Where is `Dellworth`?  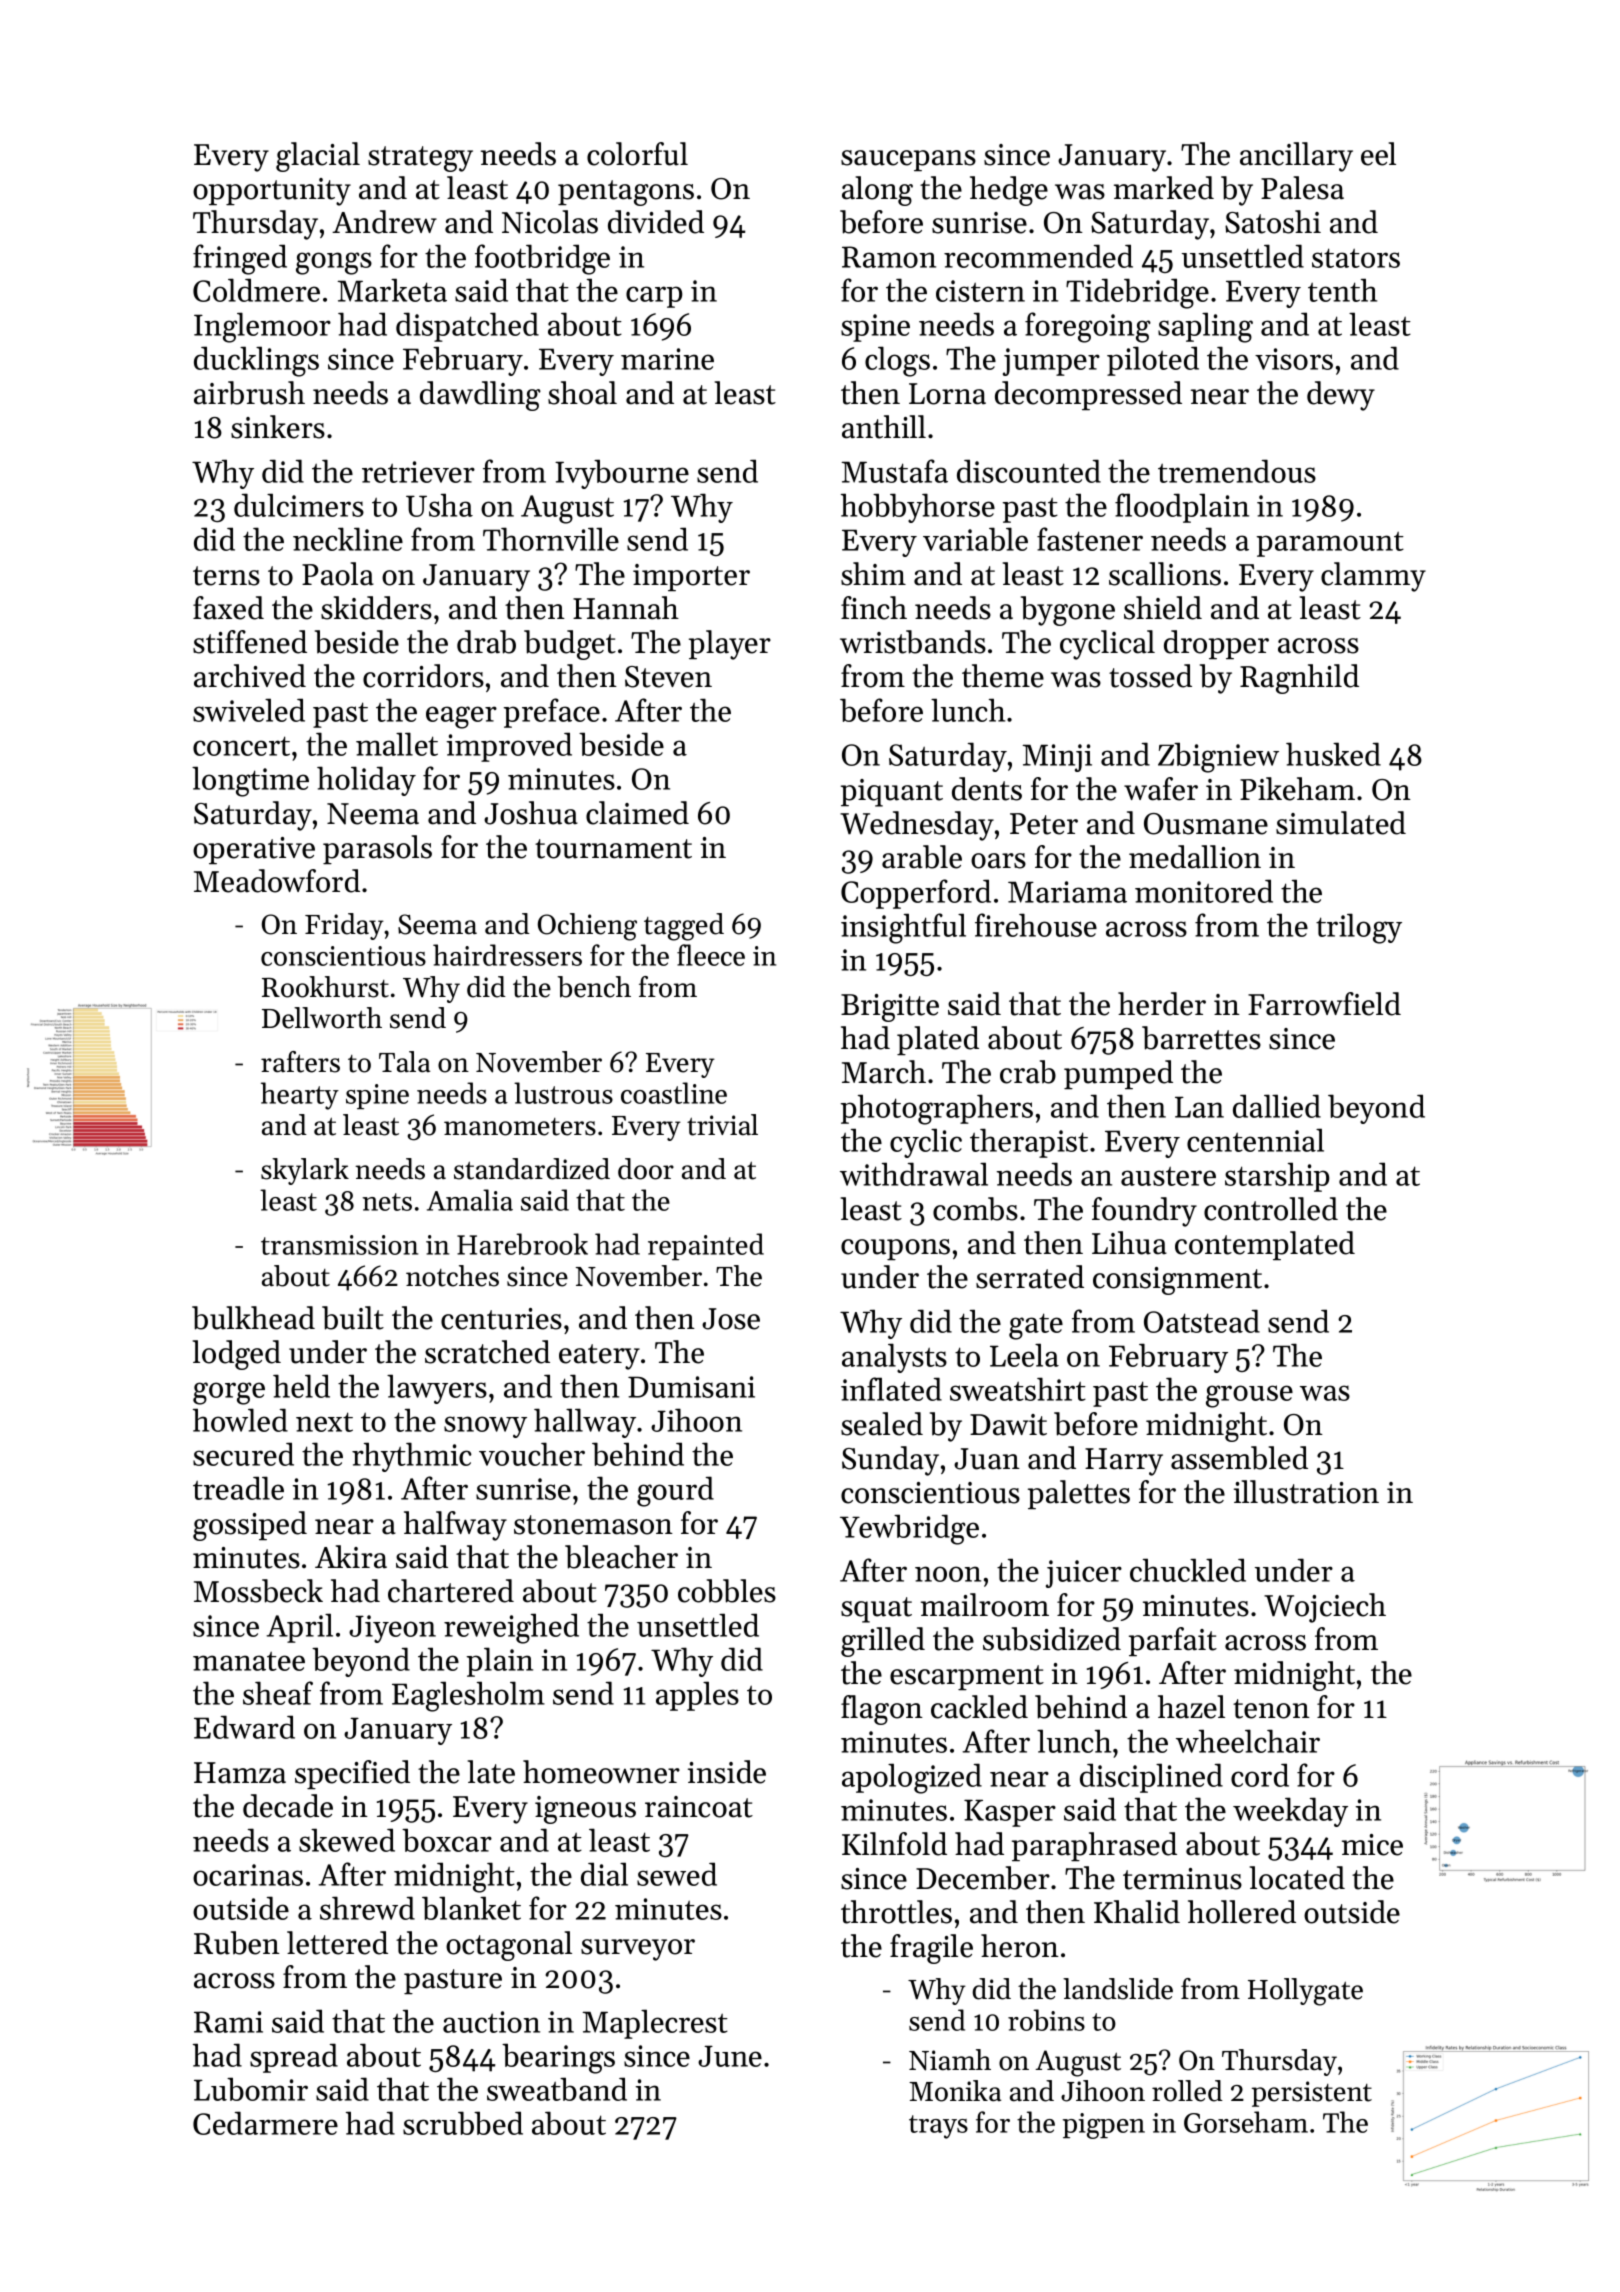 Dellworth is located at coordinates (322, 1018).
